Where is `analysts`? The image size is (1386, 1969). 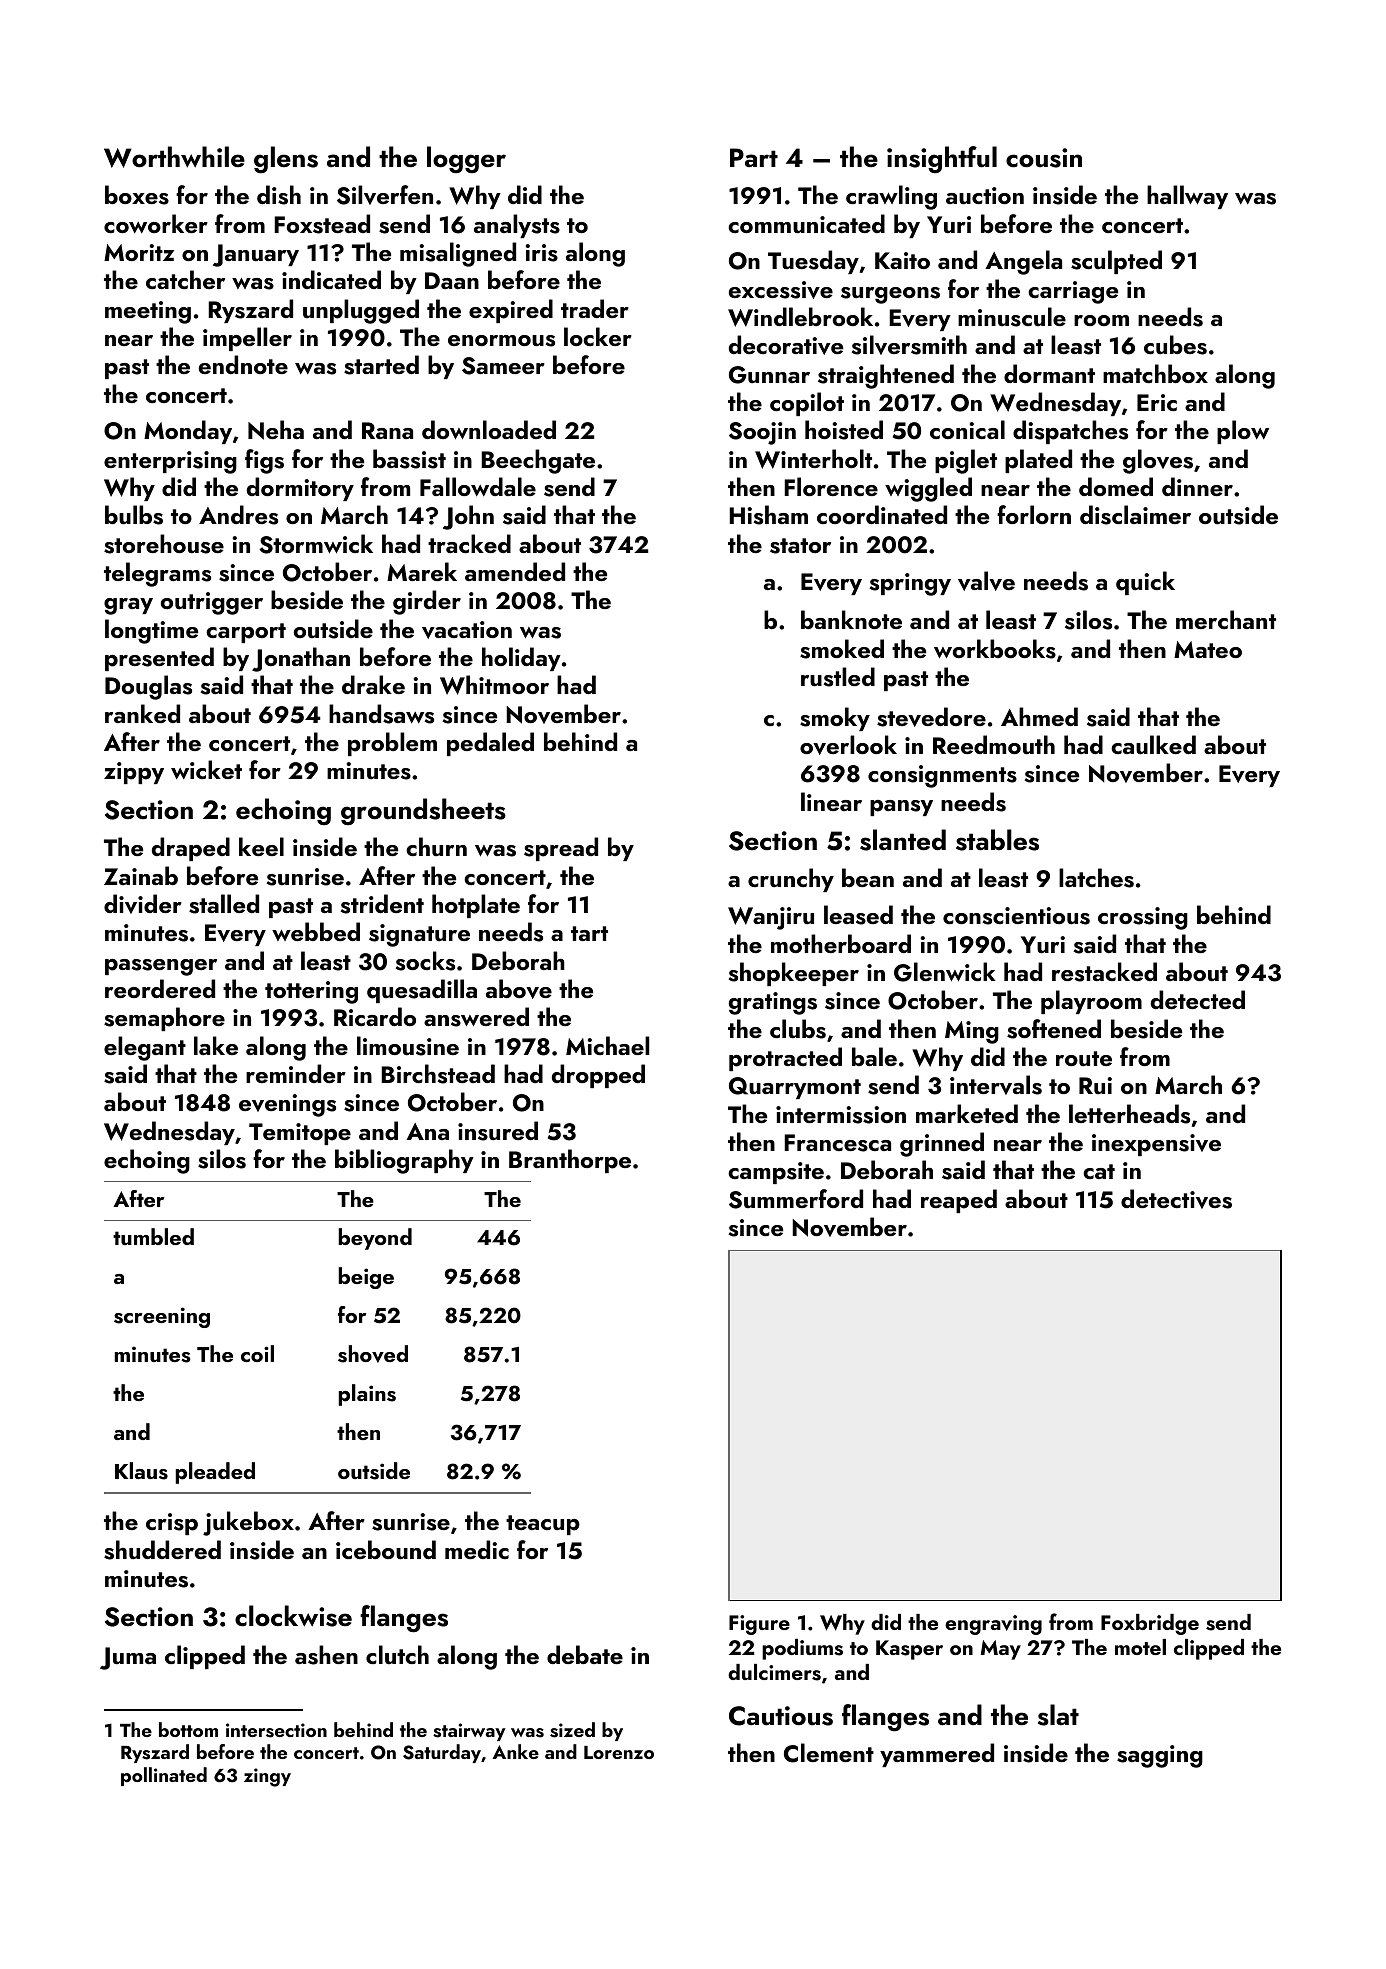
analysts is located at coordinates (517, 226).
